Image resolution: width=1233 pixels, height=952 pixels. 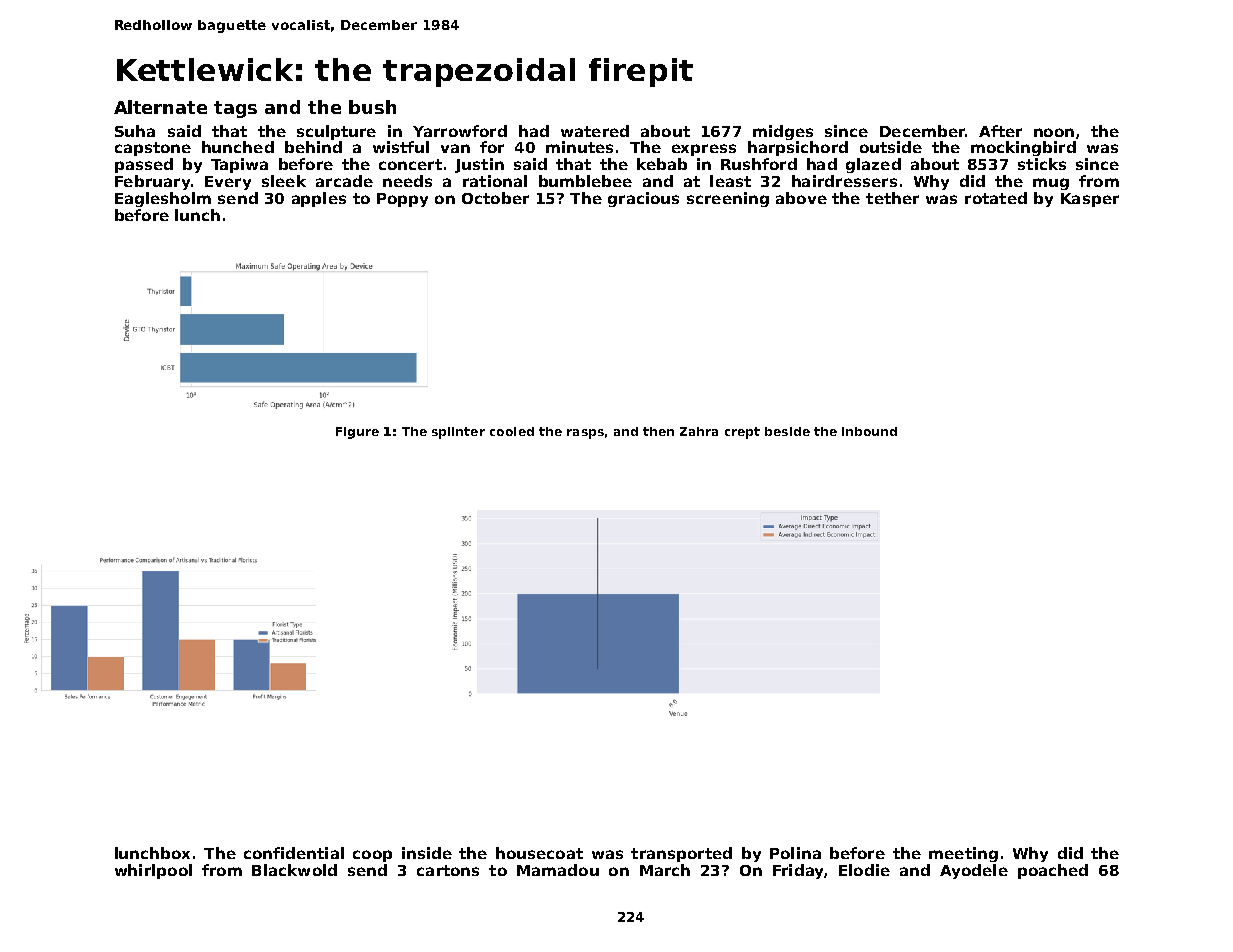 What do you see at coordinates (372, 107) in the page?
I see `bush` at bounding box center [372, 107].
